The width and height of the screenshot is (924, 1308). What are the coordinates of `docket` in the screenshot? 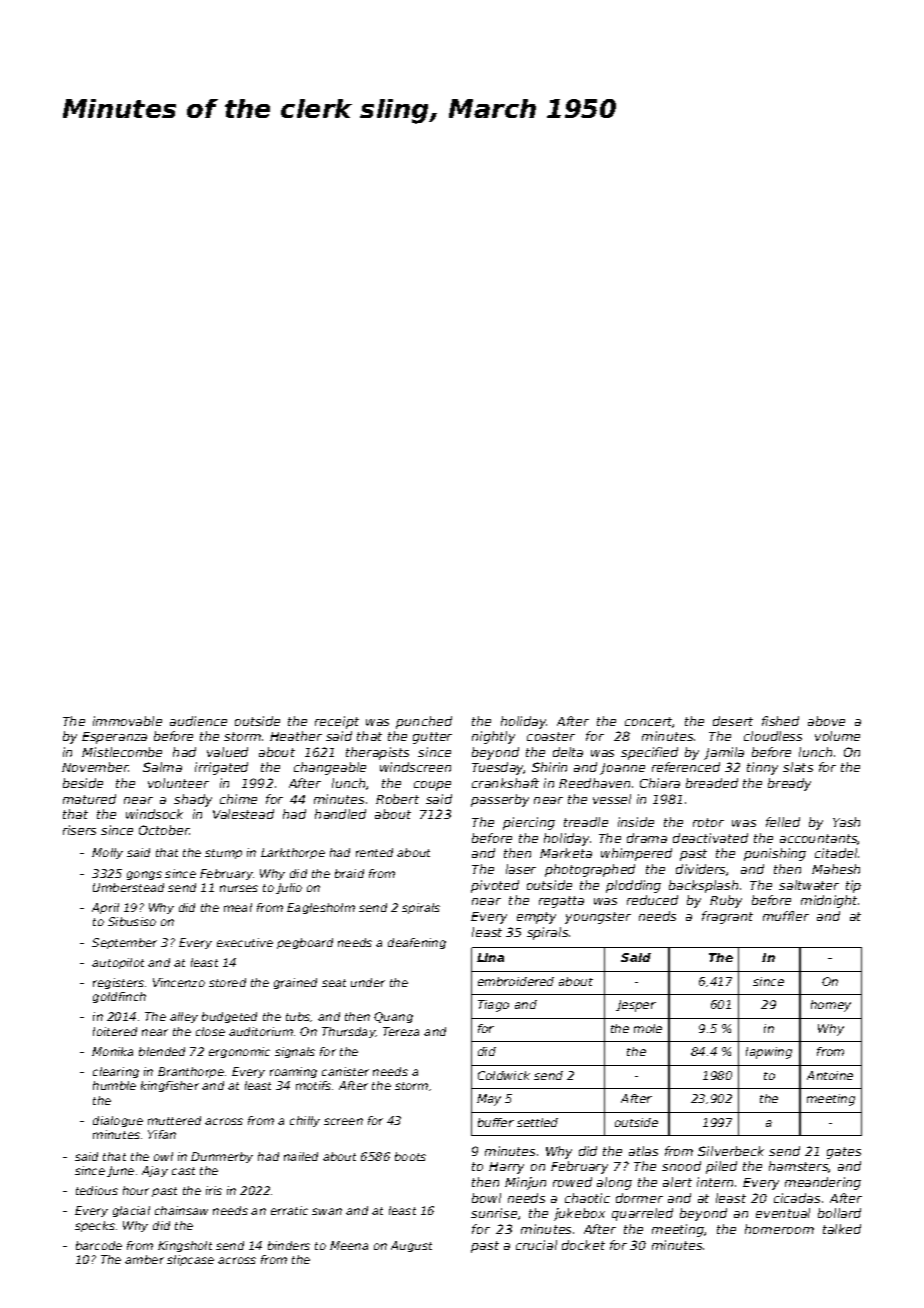 It's located at (583, 1245).
